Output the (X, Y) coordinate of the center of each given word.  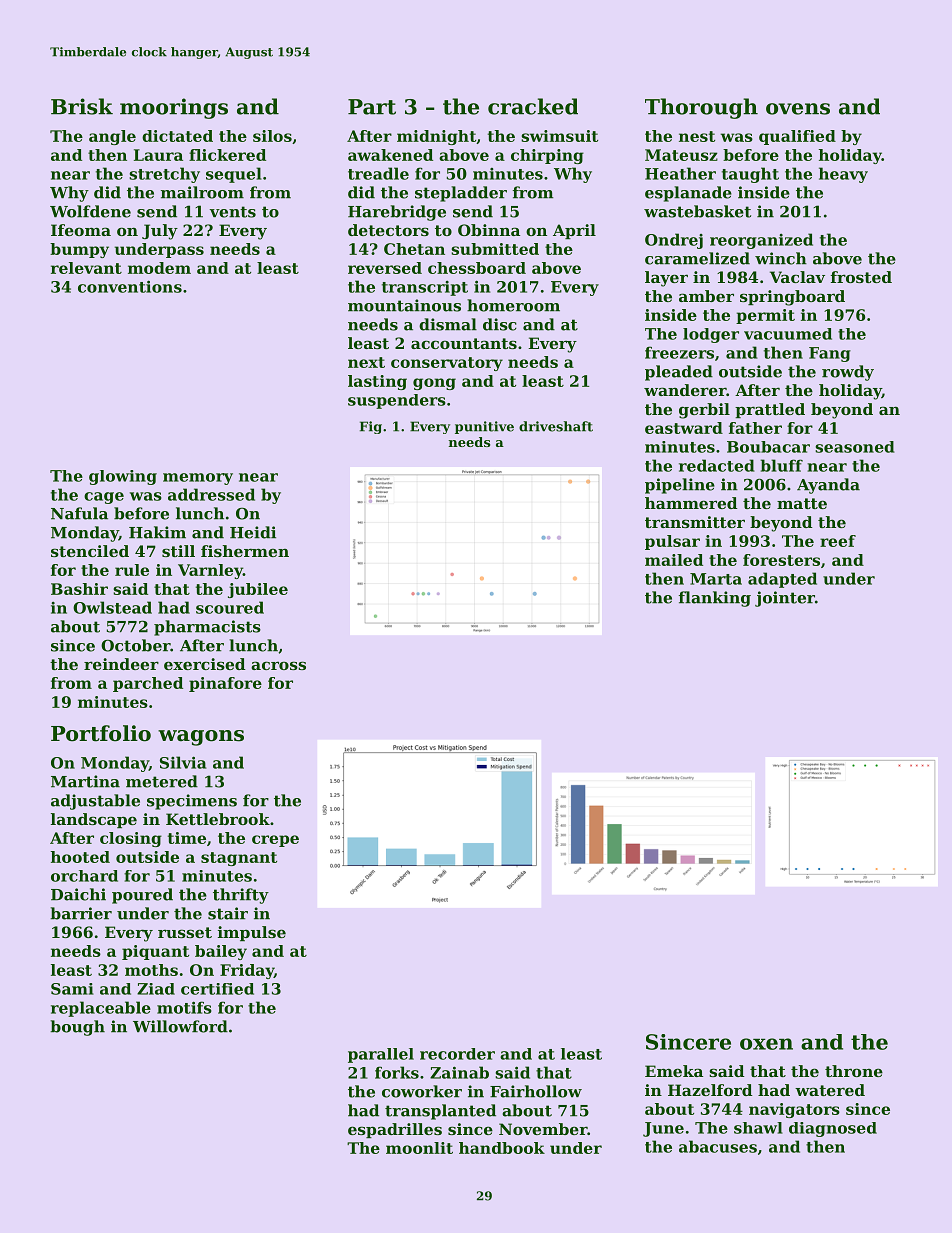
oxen (766, 1044)
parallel (381, 1055)
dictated (177, 136)
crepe (275, 841)
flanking (715, 599)
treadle (378, 173)
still (178, 551)
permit (765, 316)
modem (159, 268)
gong (434, 384)
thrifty (241, 896)
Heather (680, 173)
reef (838, 541)
